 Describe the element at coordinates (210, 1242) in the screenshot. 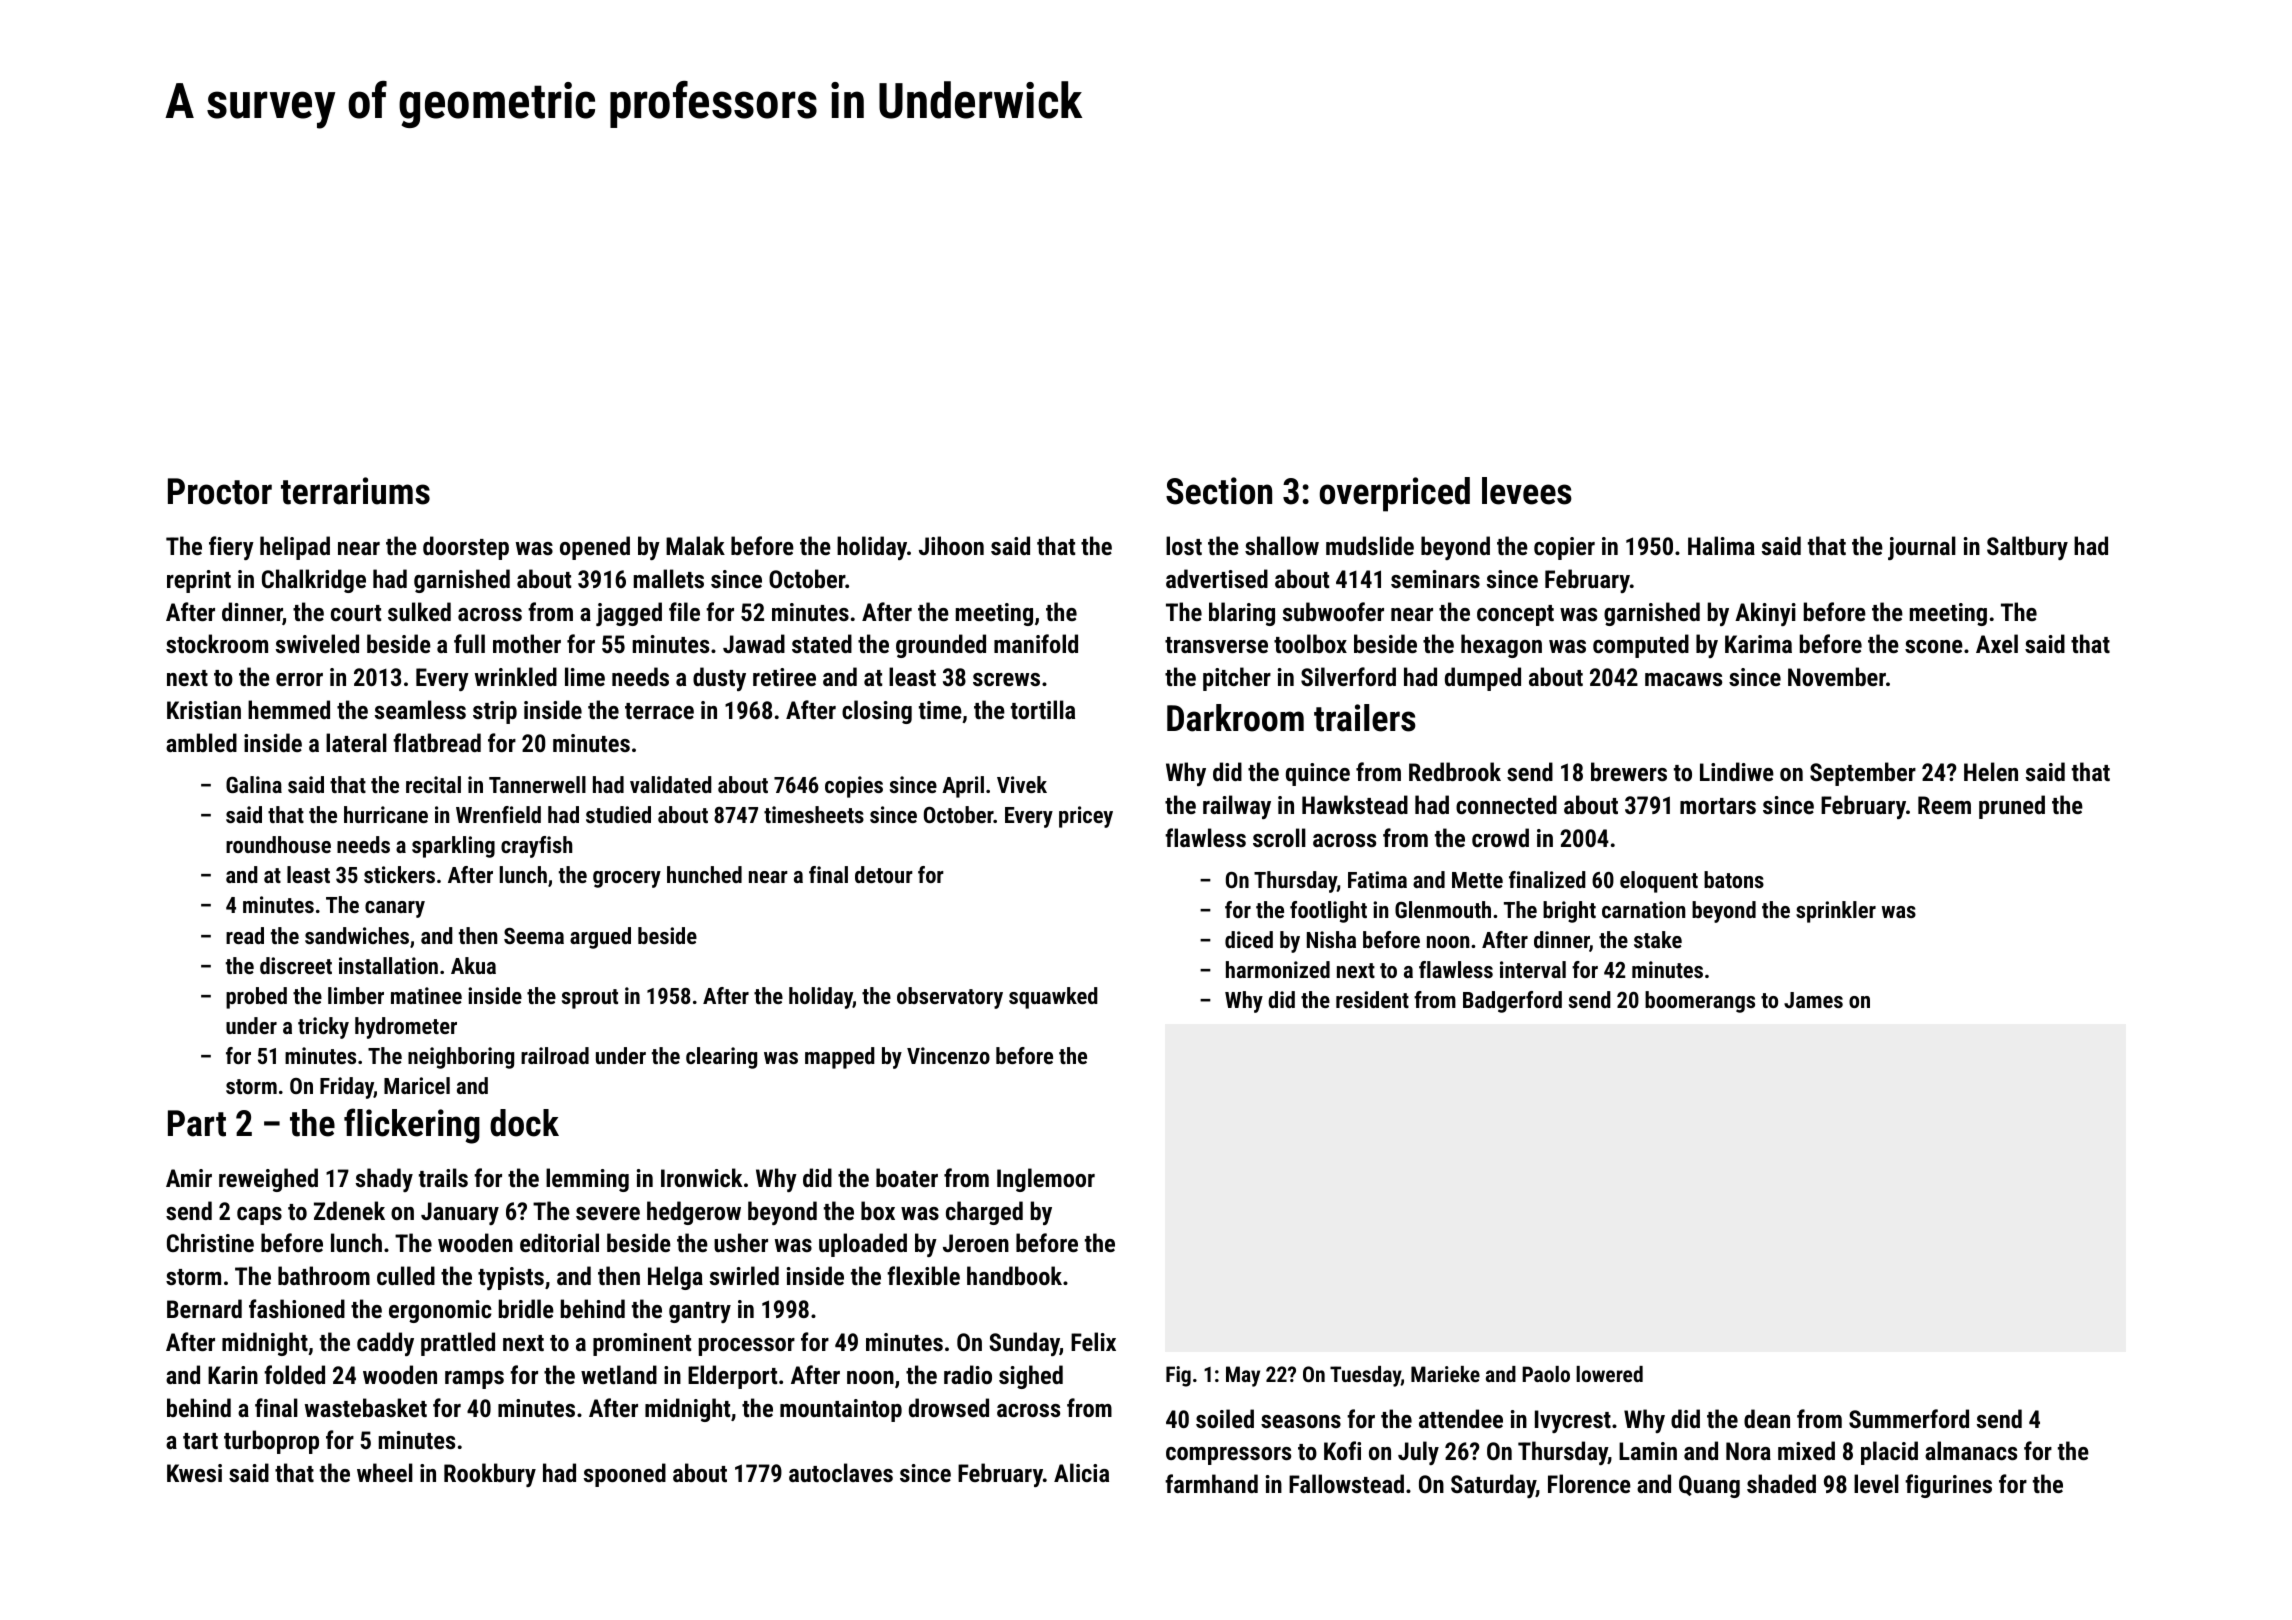

I see `Christine` at that location.
